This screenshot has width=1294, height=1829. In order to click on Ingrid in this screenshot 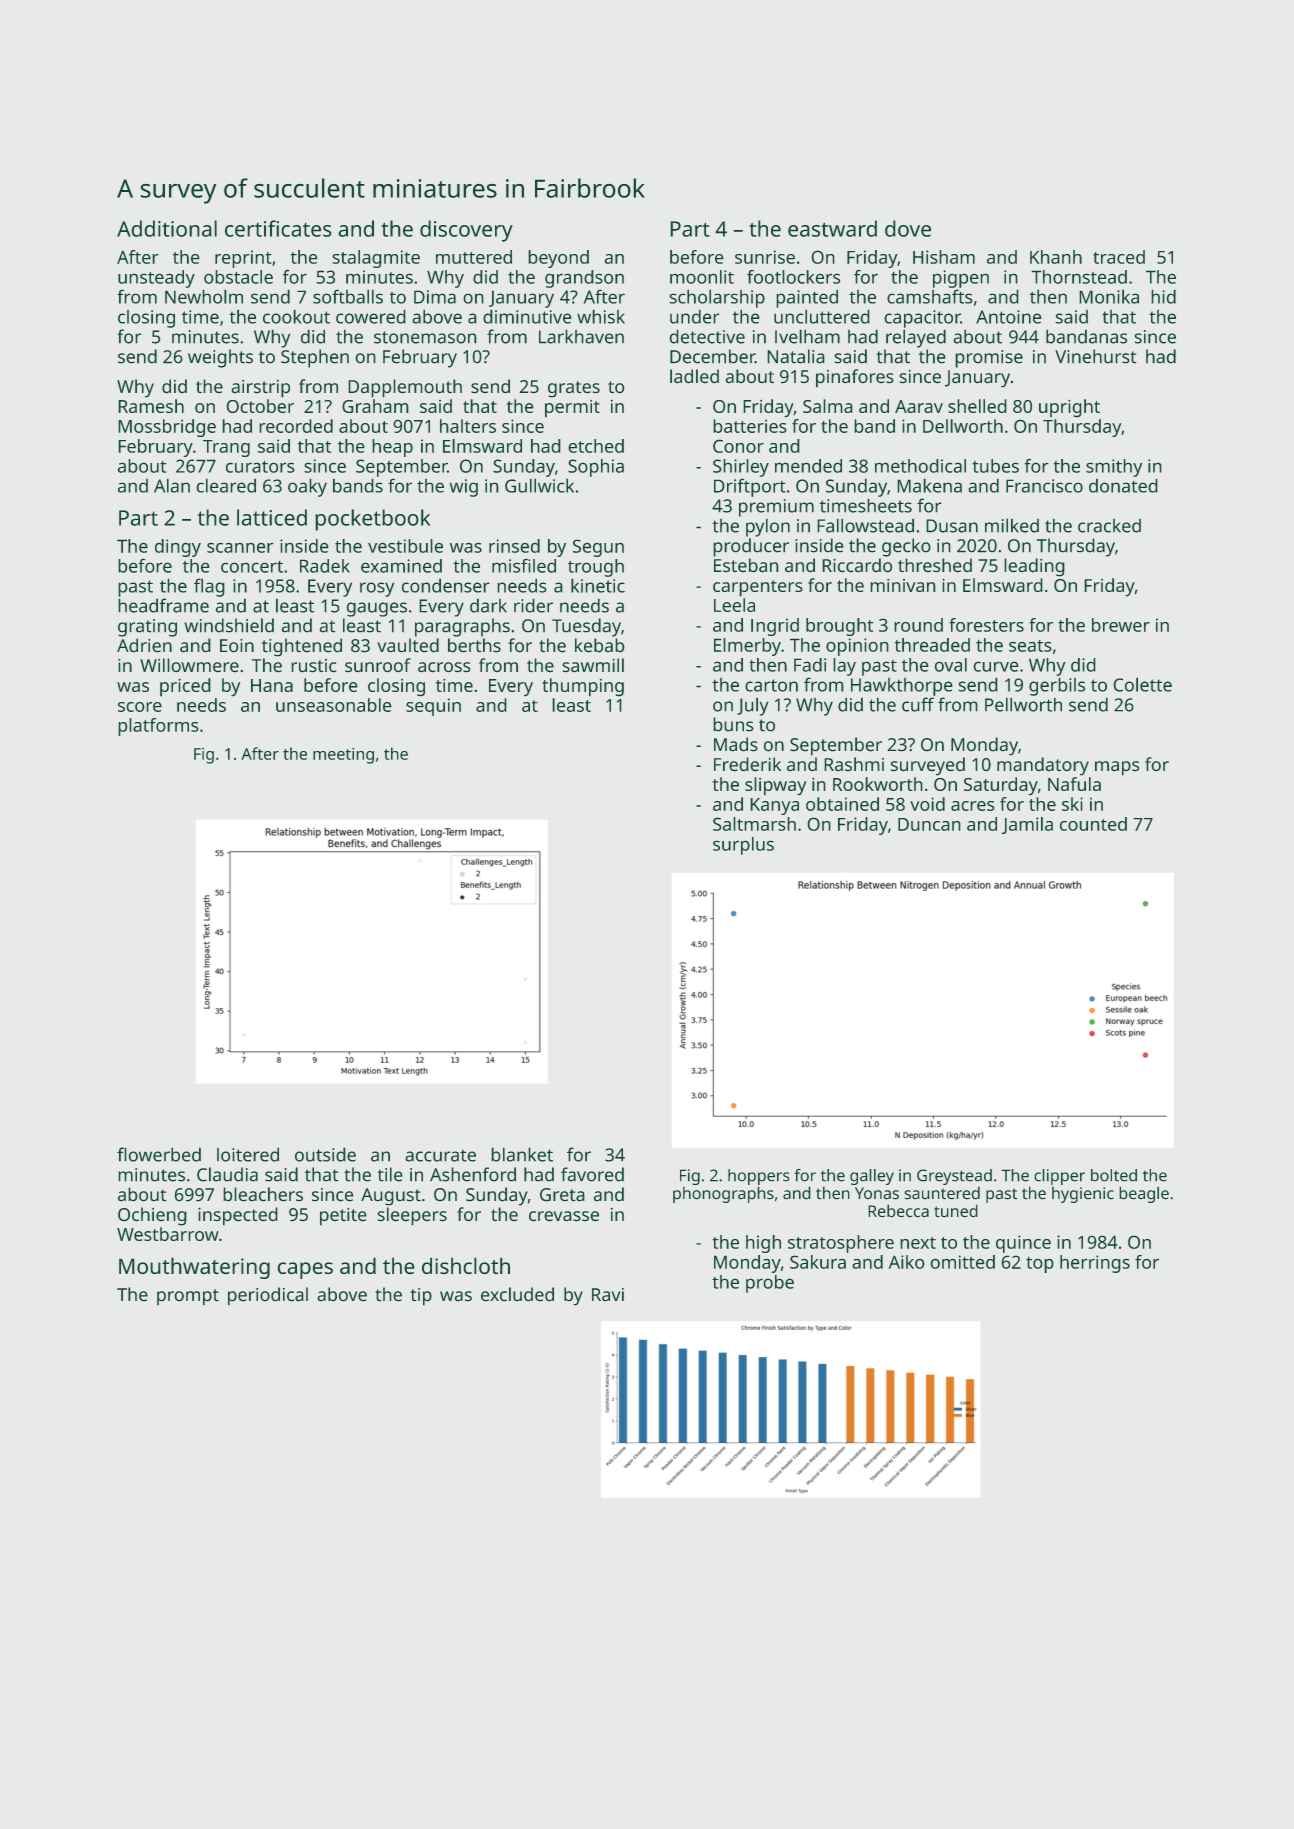, I will do `click(775, 627)`.
